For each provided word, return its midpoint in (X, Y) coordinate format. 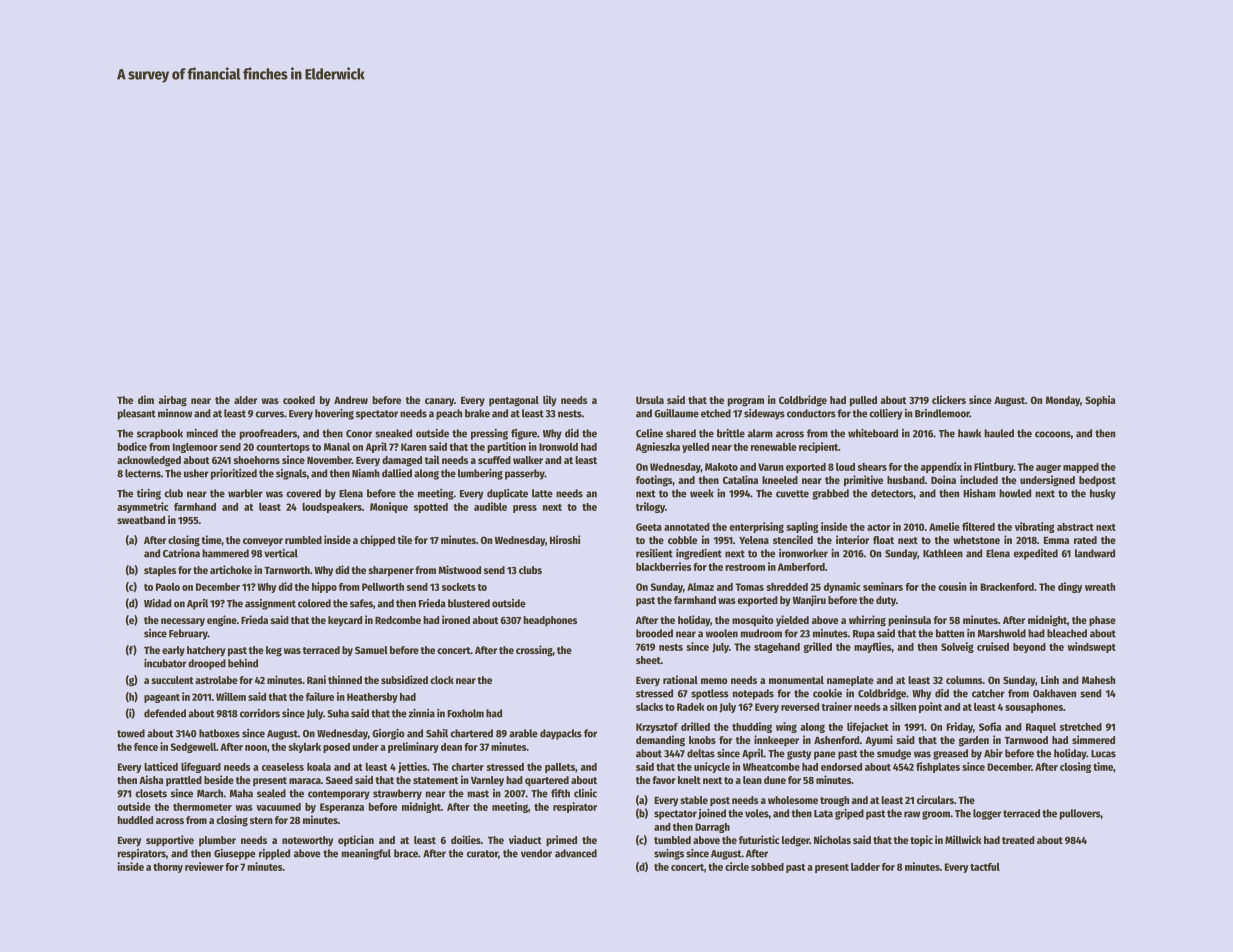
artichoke (231, 569)
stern (261, 820)
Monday (1063, 401)
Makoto (721, 467)
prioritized (234, 474)
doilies (466, 839)
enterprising (756, 527)
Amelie (944, 526)
